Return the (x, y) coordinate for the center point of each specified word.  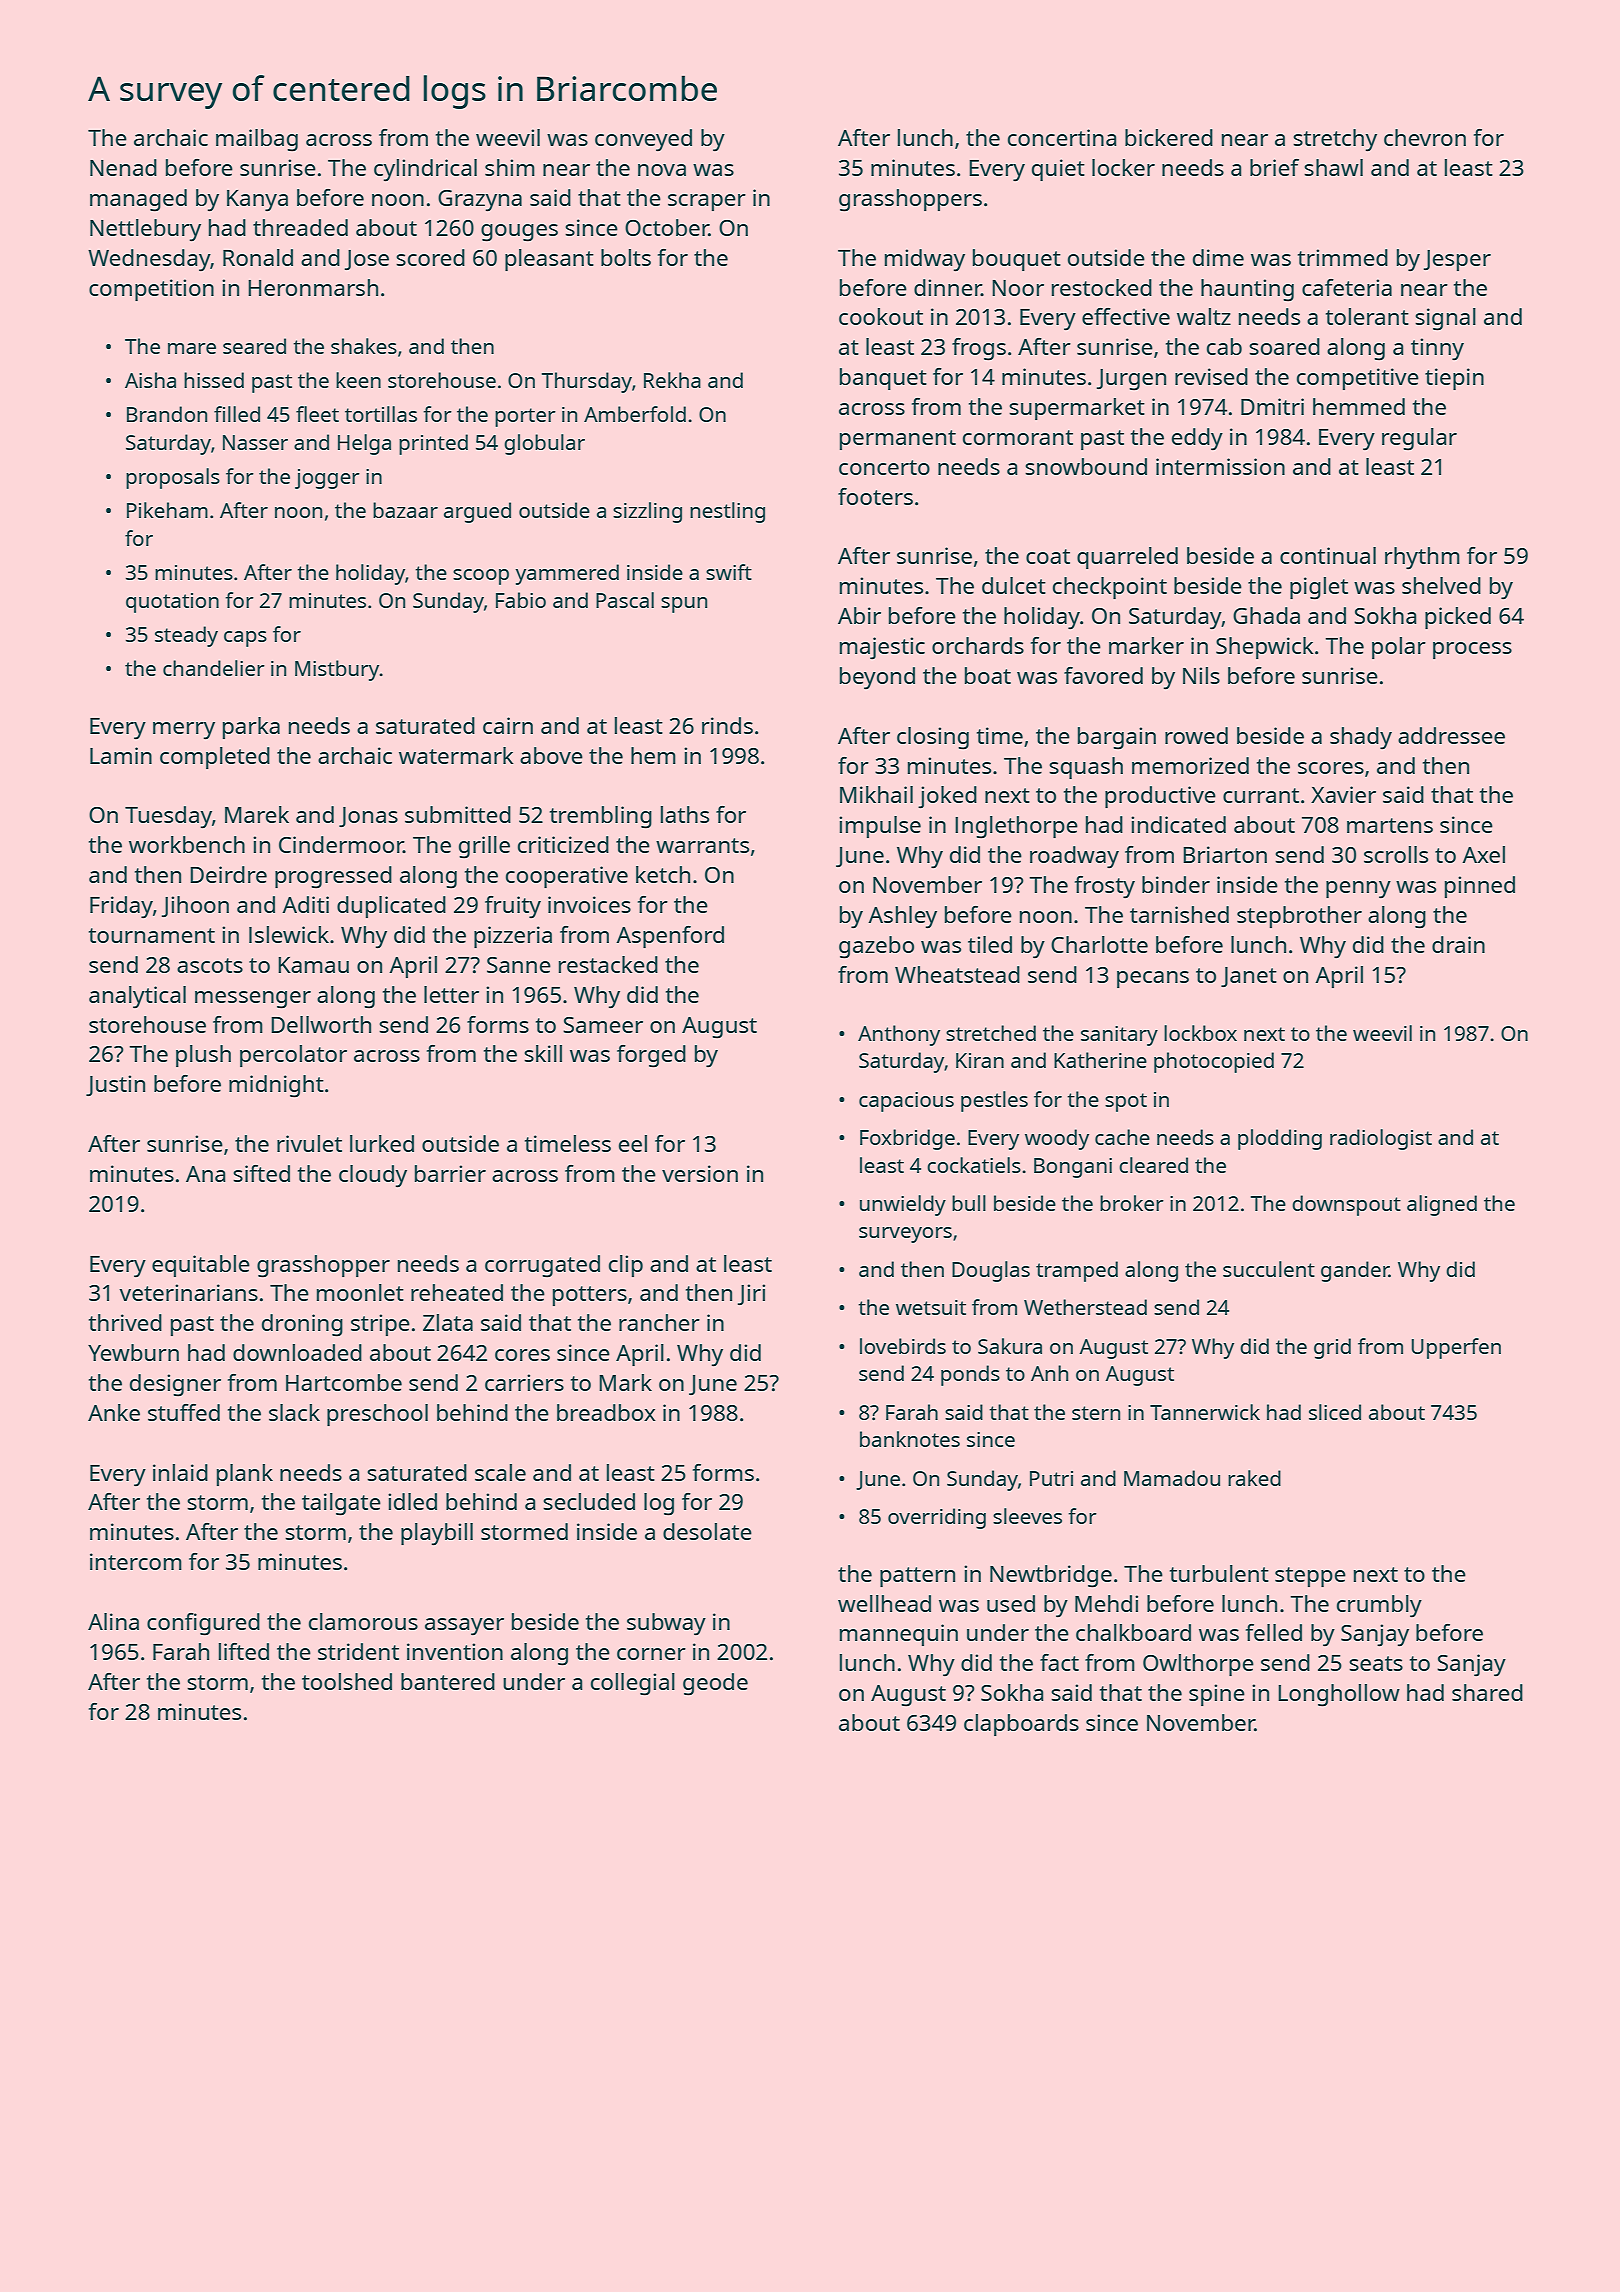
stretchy (1335, 140)
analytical (137, 997)
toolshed (347, 1681)
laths (685, 814)
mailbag (257, 140)
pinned (1480, 887)
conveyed (643, 140)
